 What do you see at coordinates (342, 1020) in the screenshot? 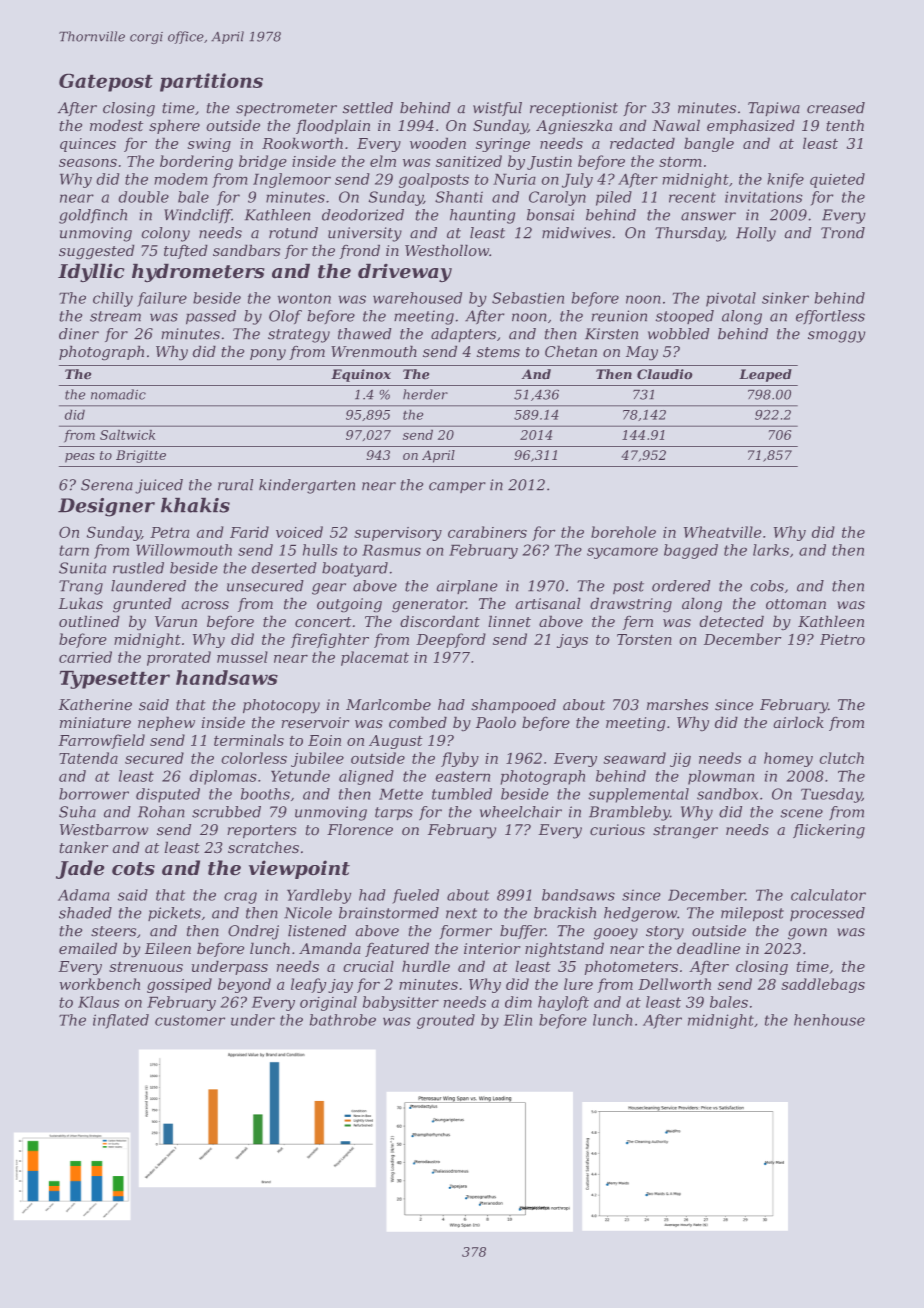
I see `bathrobe` at bounding box center [342, 1020].
